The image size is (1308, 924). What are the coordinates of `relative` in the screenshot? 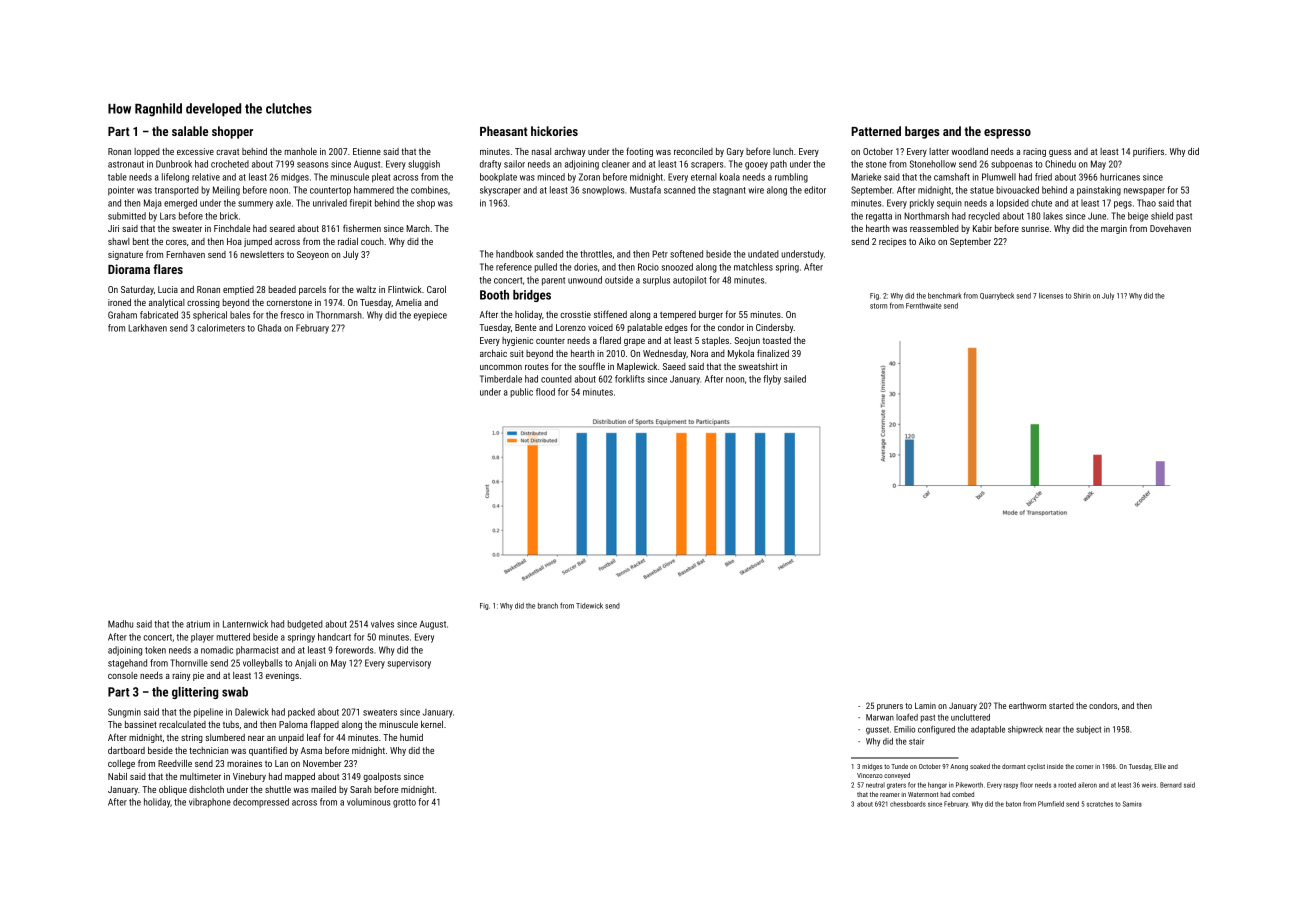 It's located at (206, 177).
